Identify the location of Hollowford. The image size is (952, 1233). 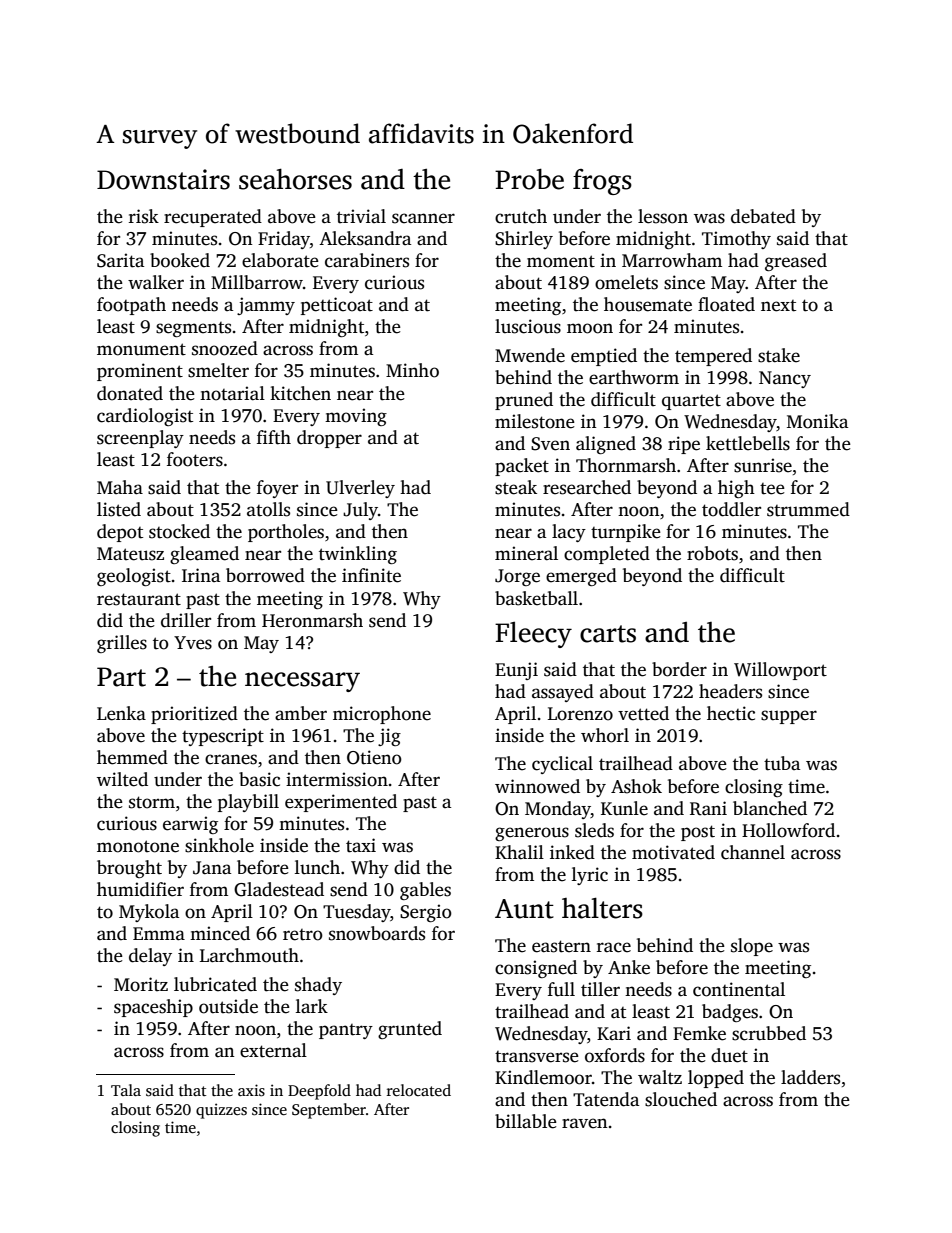
(788, 830).
